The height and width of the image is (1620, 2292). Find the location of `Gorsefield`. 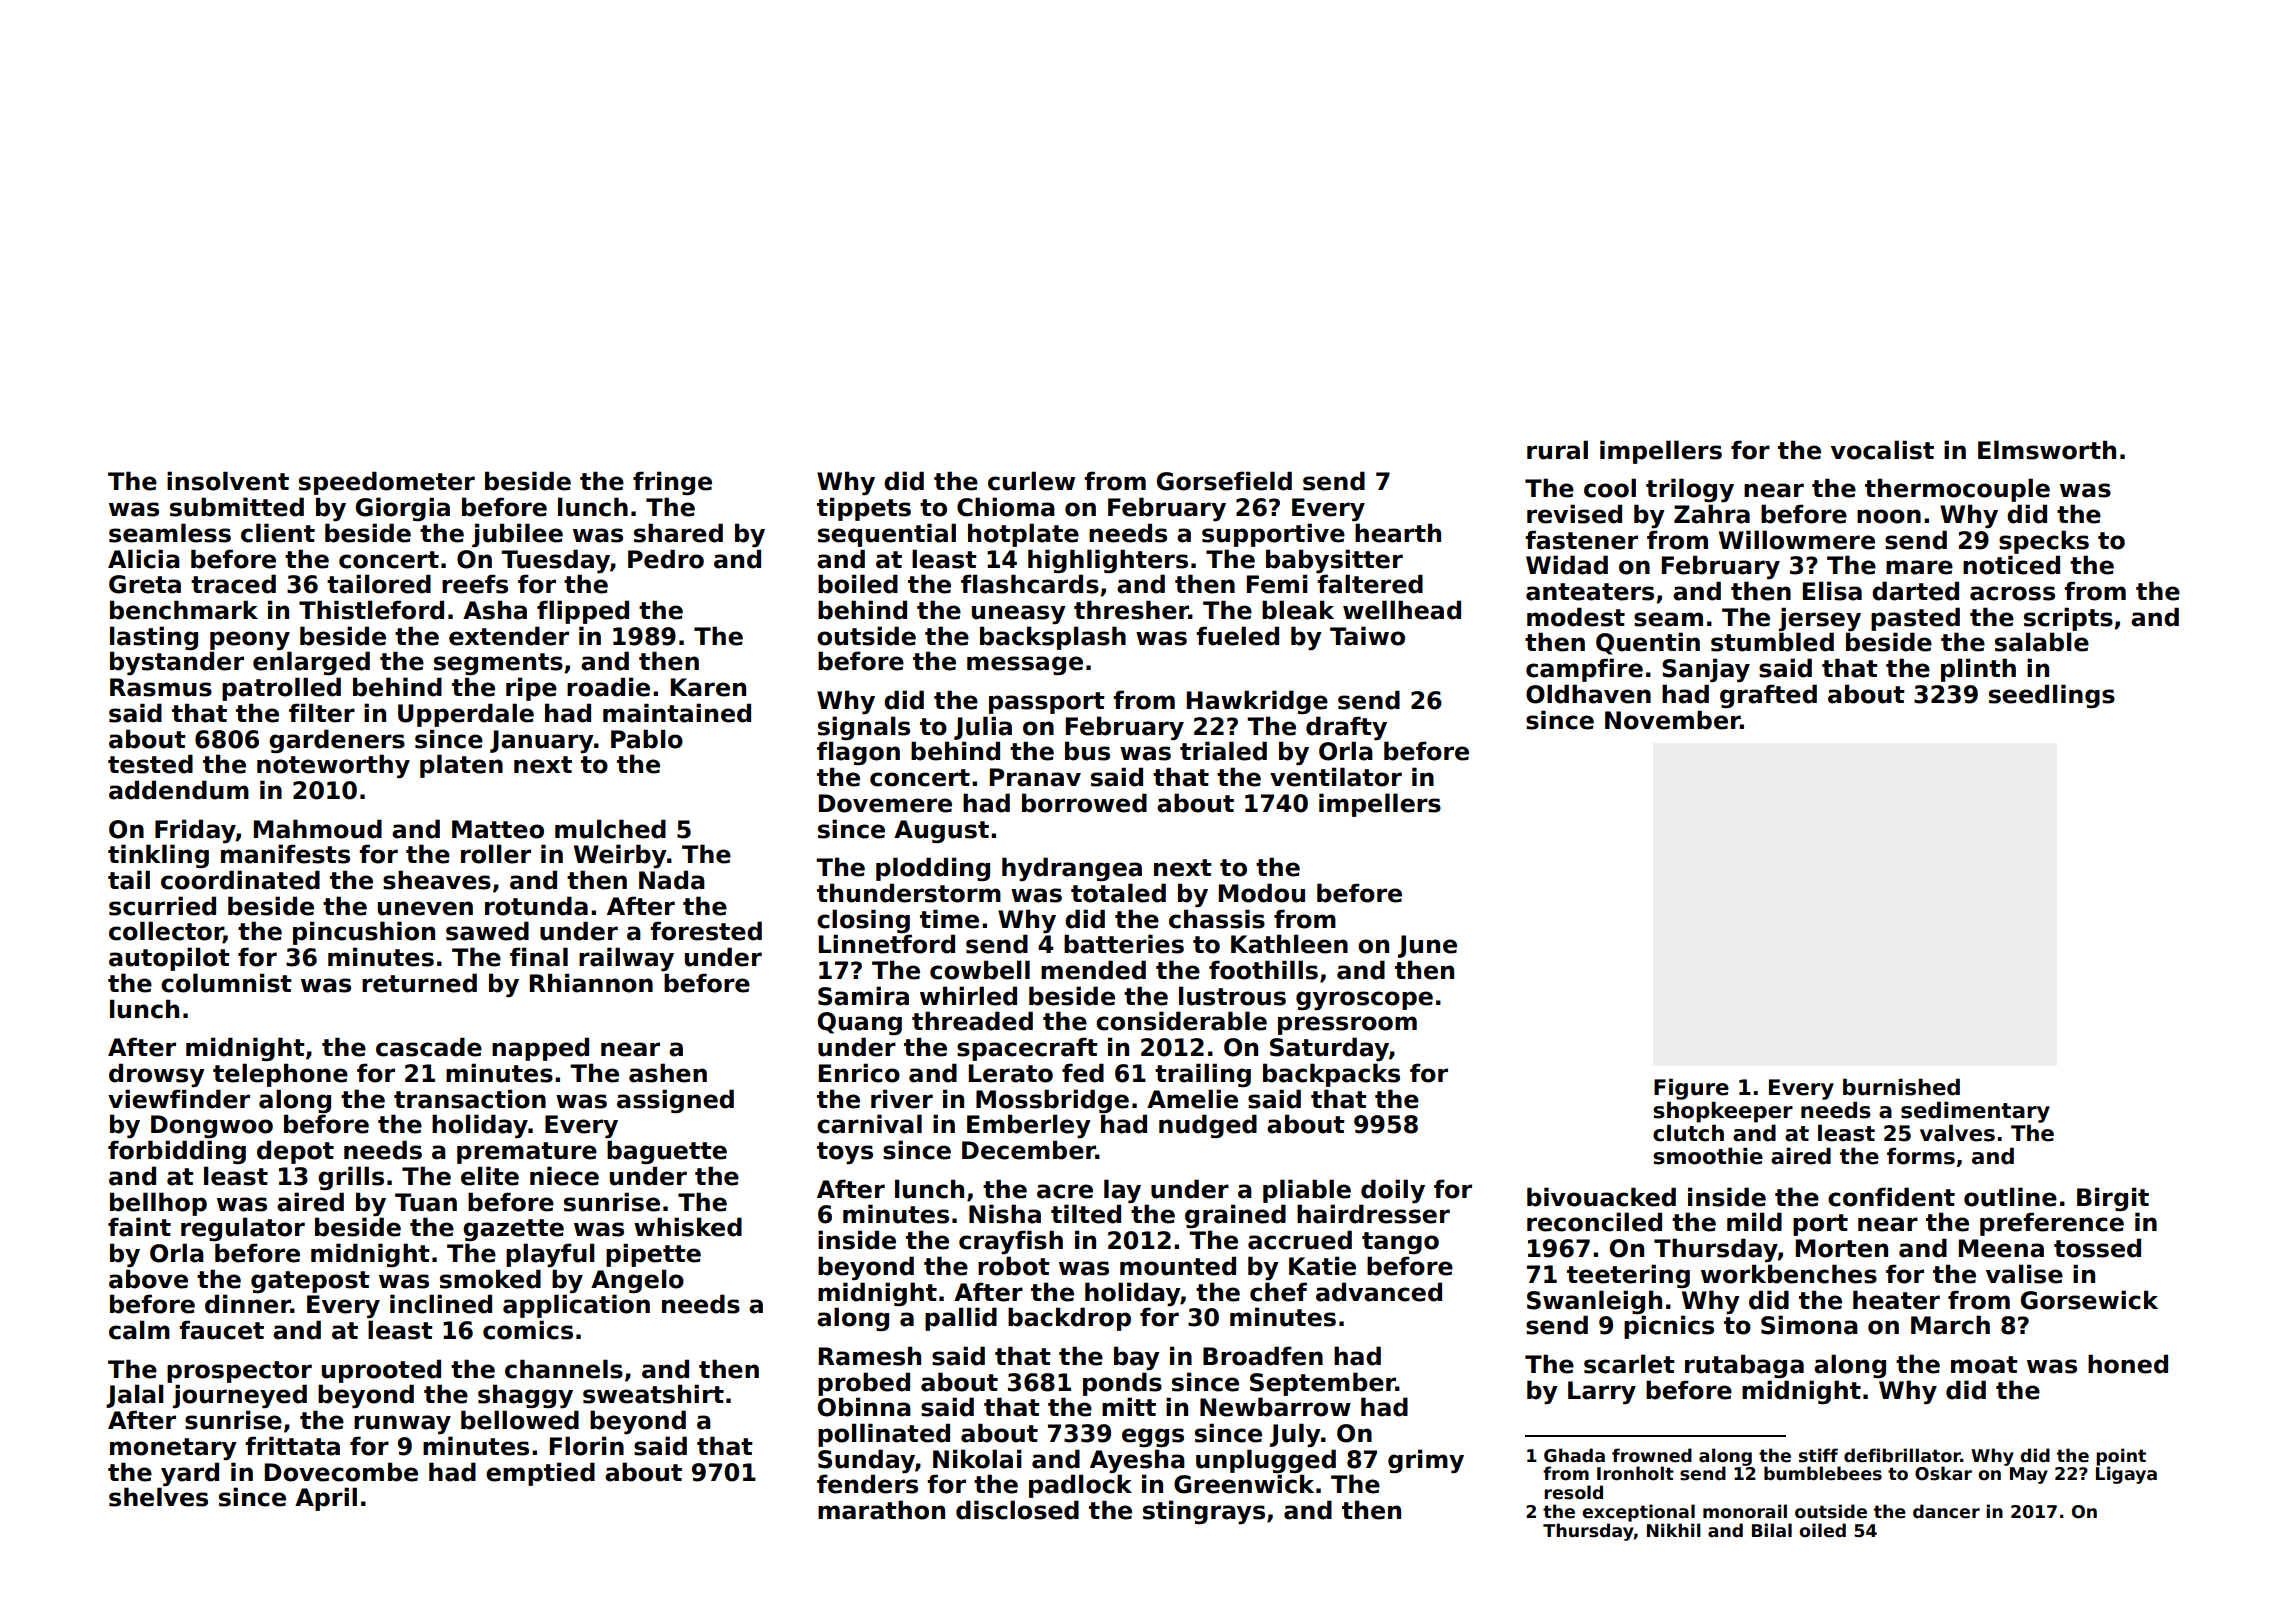

Gorsefield is located at coordinates (1224, 481).
